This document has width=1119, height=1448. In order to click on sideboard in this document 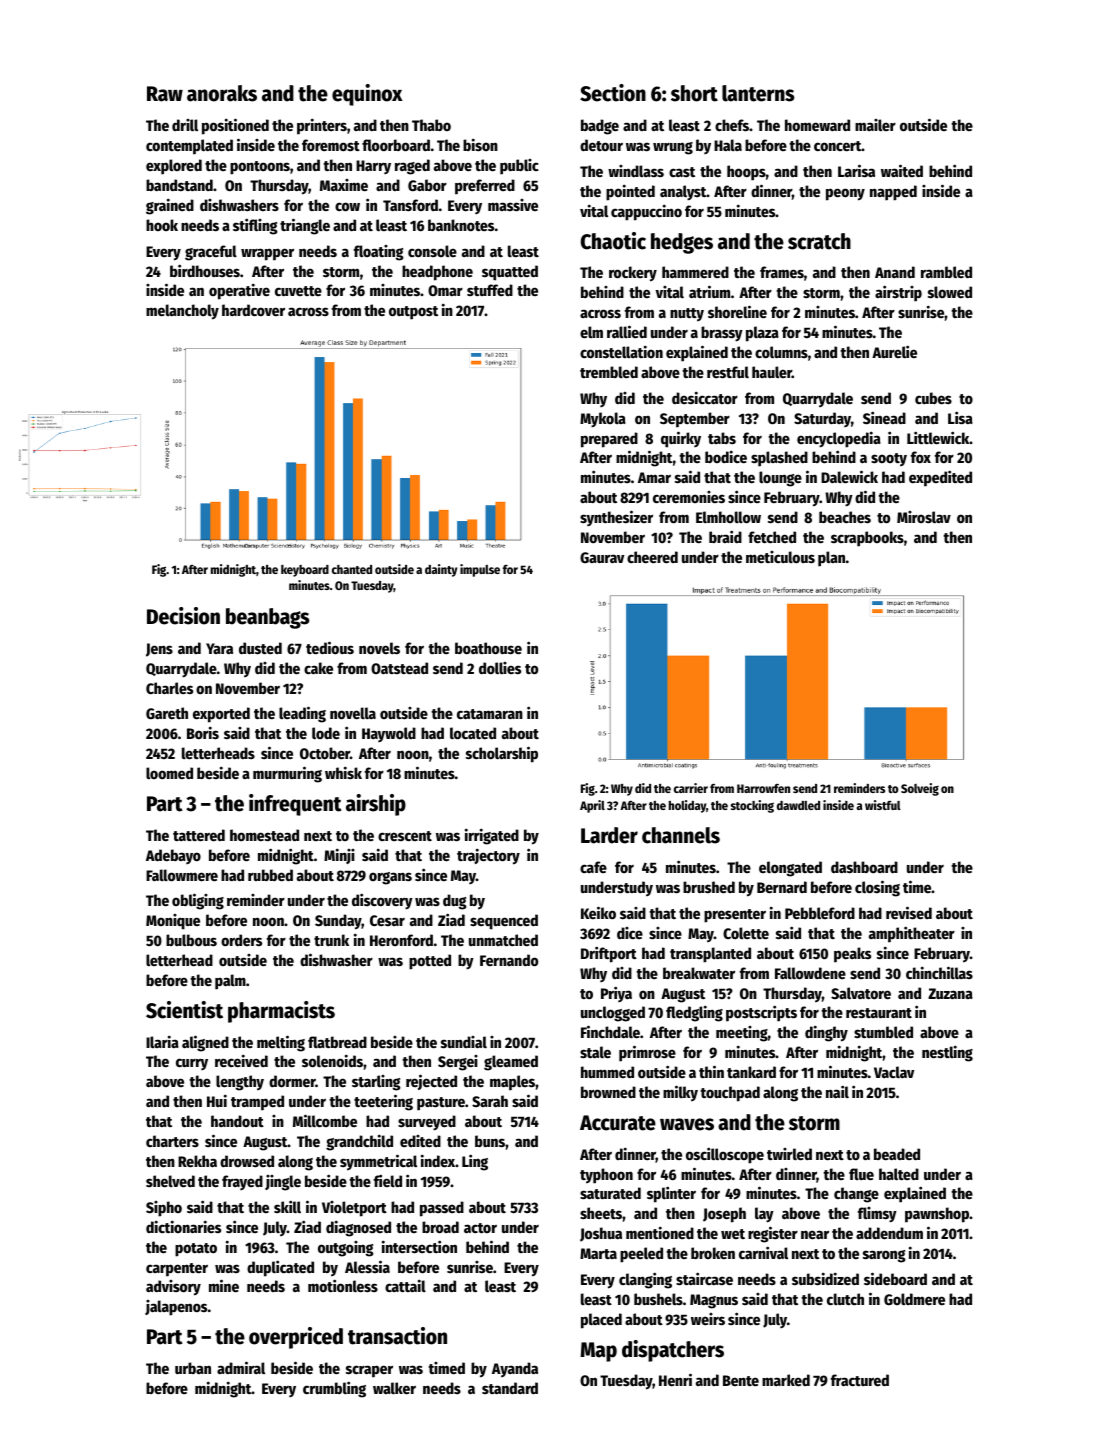, I will do `click(895, 1278)`.
